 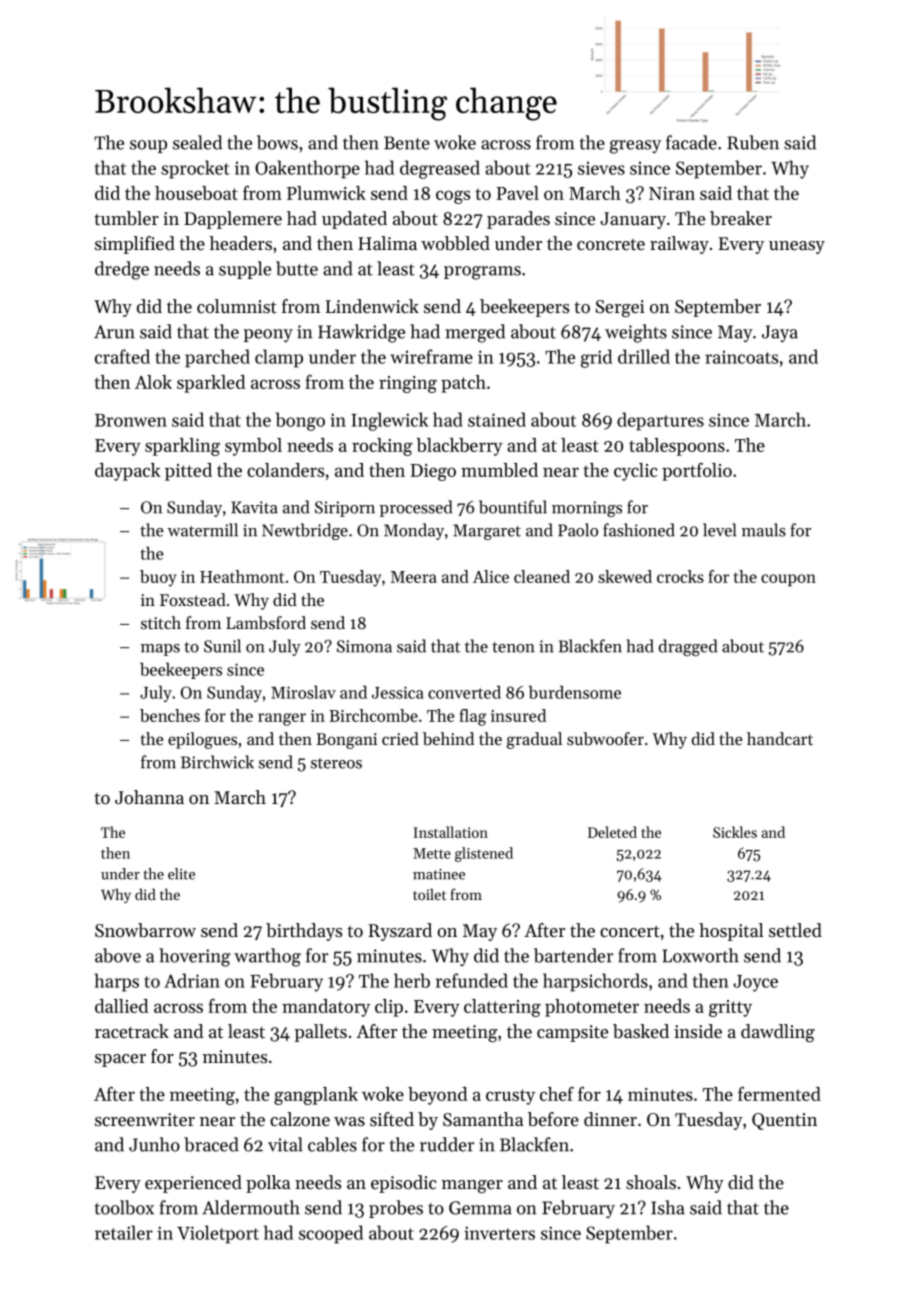 What do you see at coordinates (412, 980) in the screenshot?
I see `herb` at bounding box center [412, 980].
